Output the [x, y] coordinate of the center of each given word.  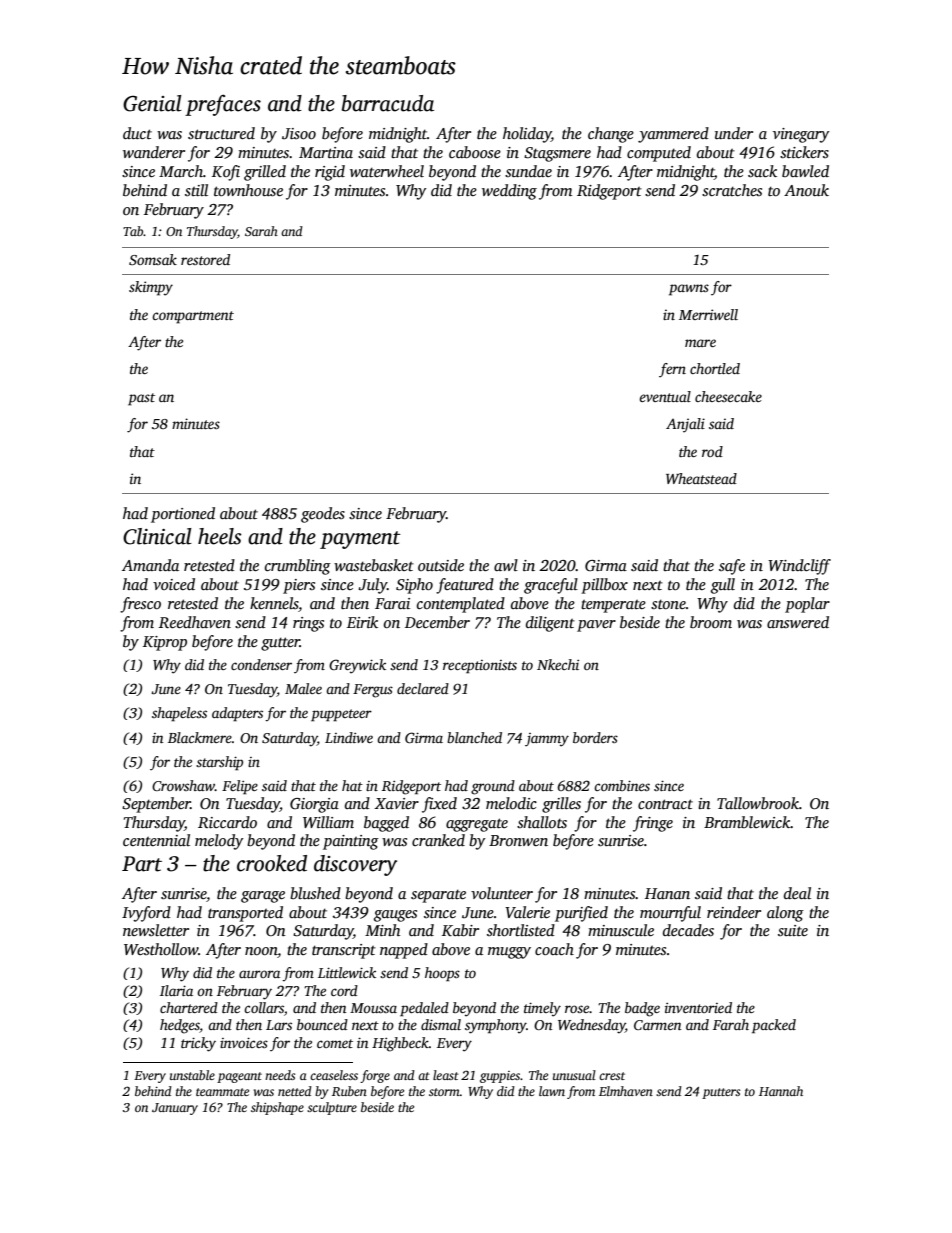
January [175, 1109]
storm [444, 1092]
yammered [673, 135]
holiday [527, 135]
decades [688, 930]
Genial [152, 103]
